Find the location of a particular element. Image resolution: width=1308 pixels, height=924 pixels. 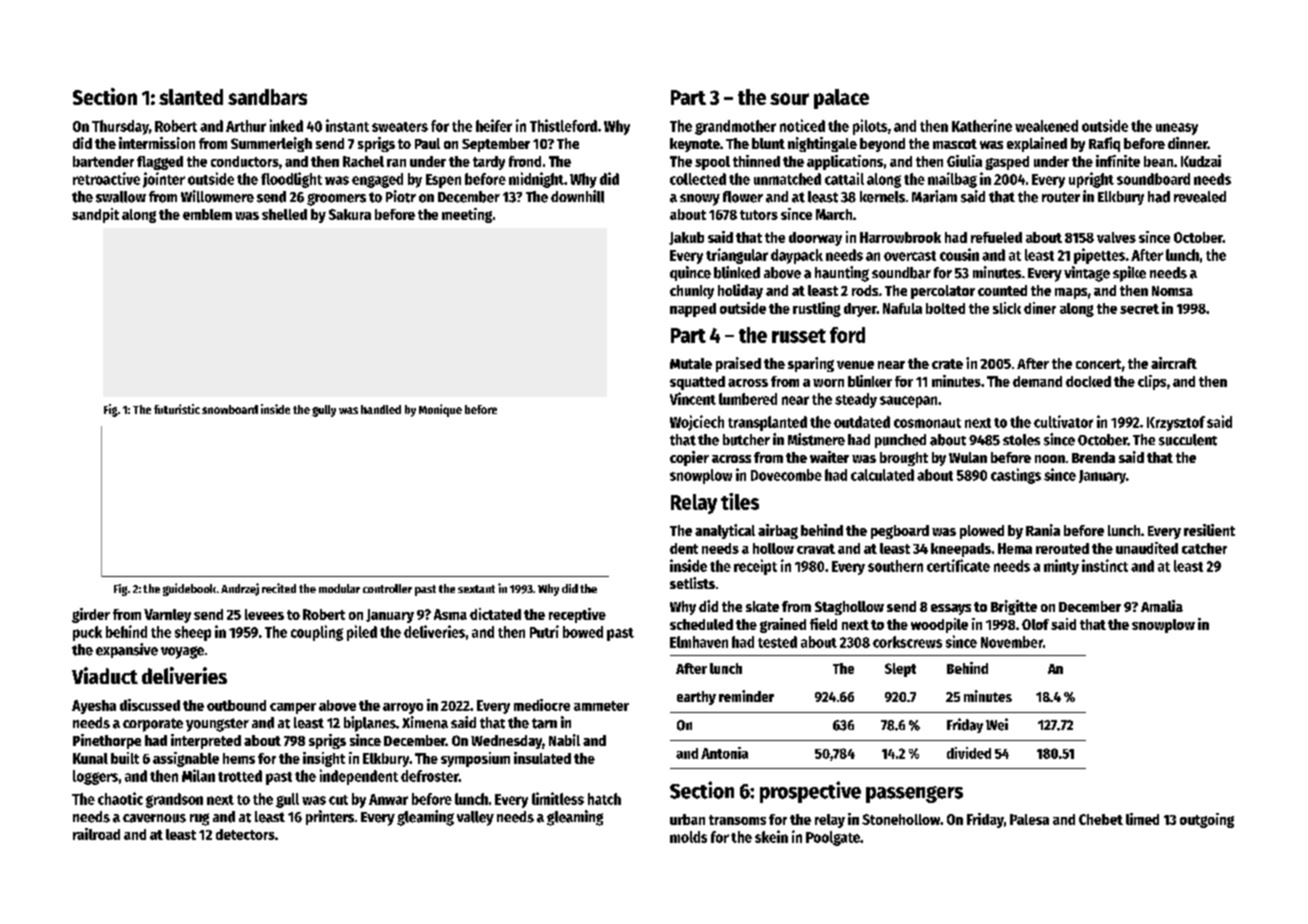

heifer is located at coordinates (494, 125).
